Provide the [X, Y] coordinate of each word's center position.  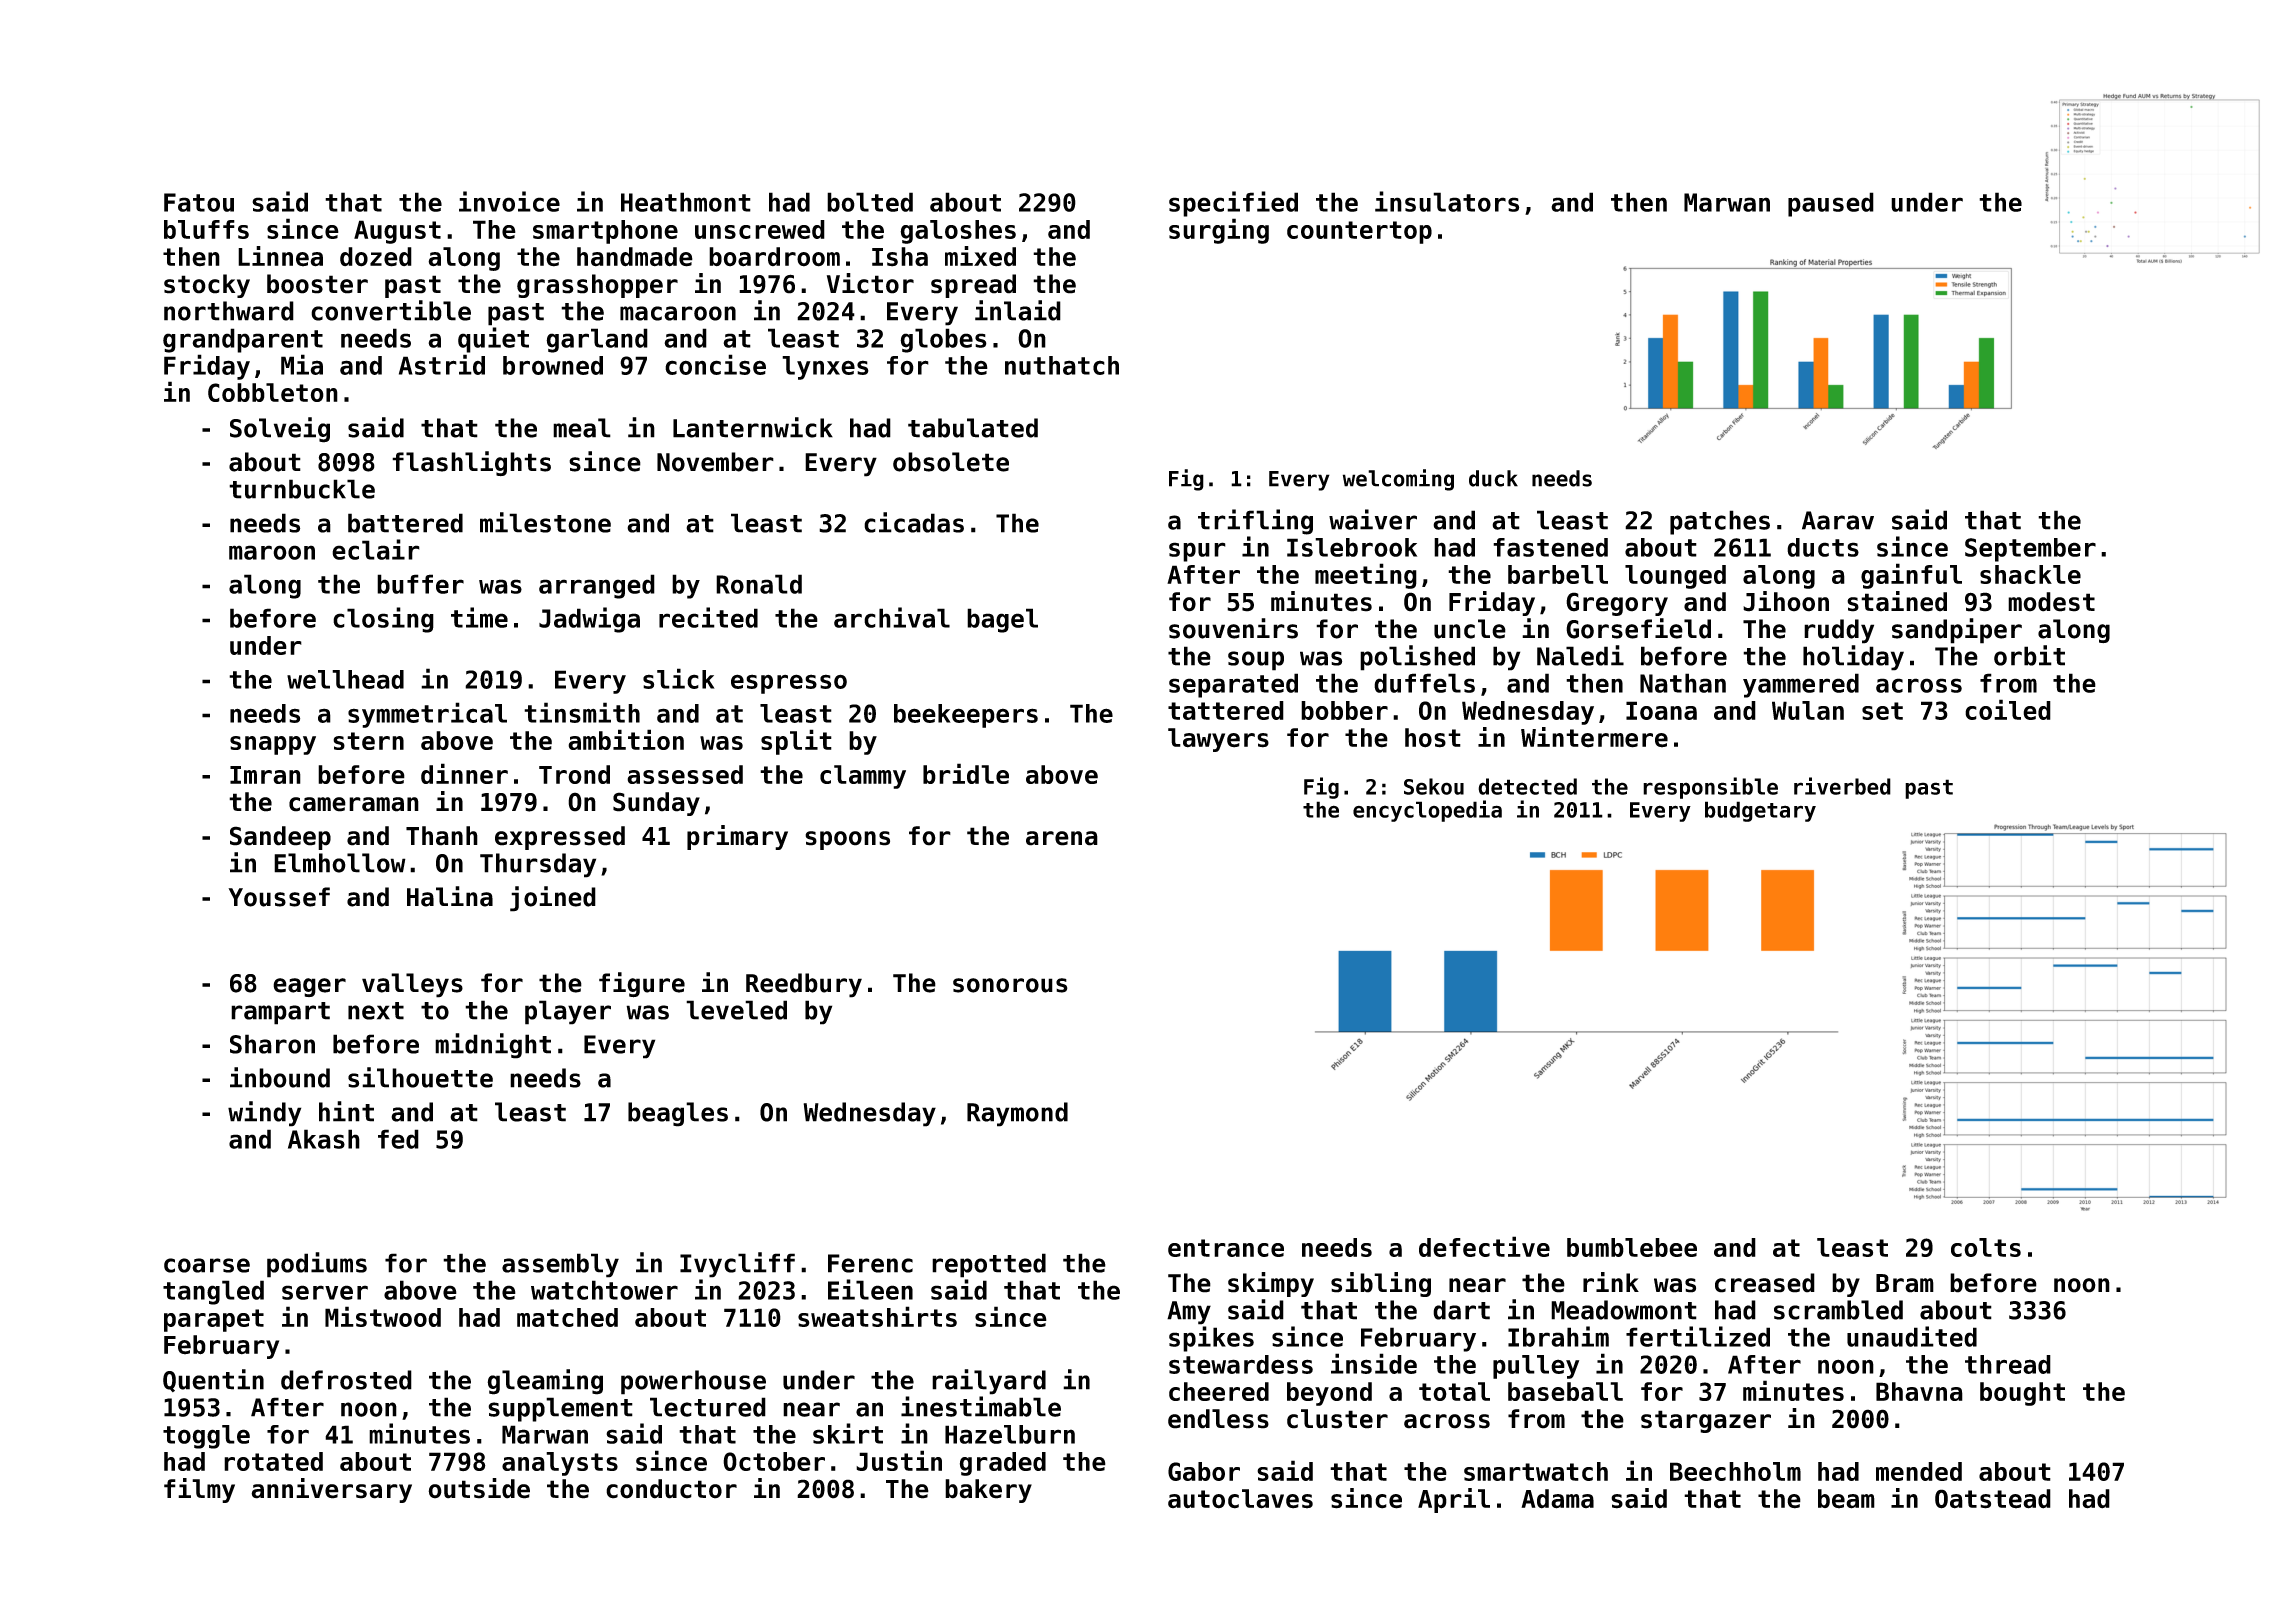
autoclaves [1240, 1499]
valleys [412, 985]
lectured [708, 1407]
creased [1765, 1283]
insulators [1447, 201]
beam [1846, 1499]
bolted [870, 202]
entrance [1226, 1248]
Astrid [442, 364]
